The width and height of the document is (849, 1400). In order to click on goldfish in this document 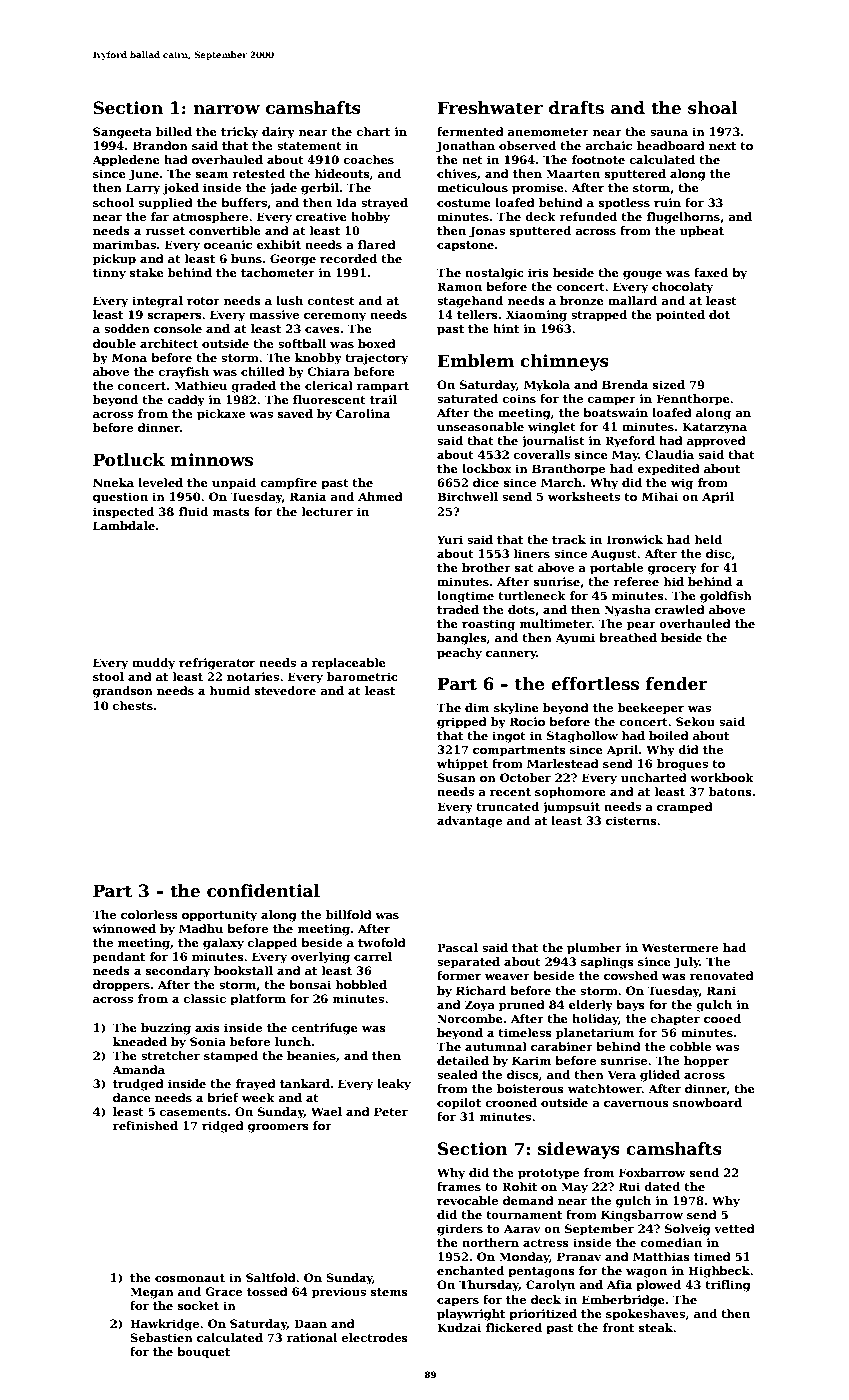, I will do `click(726, 597)`.
